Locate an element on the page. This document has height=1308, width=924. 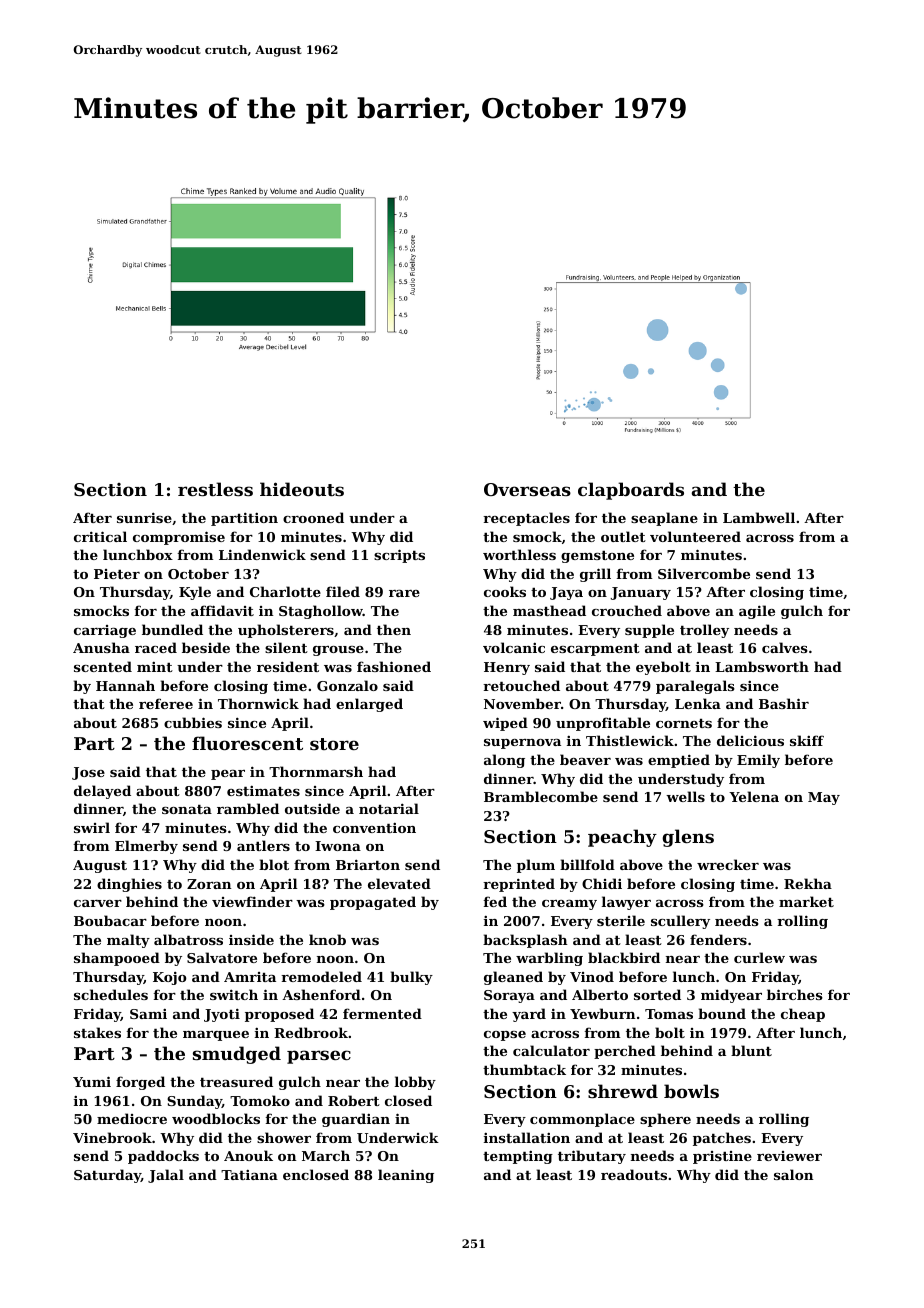
beside is located at coordinates (206, 647).
